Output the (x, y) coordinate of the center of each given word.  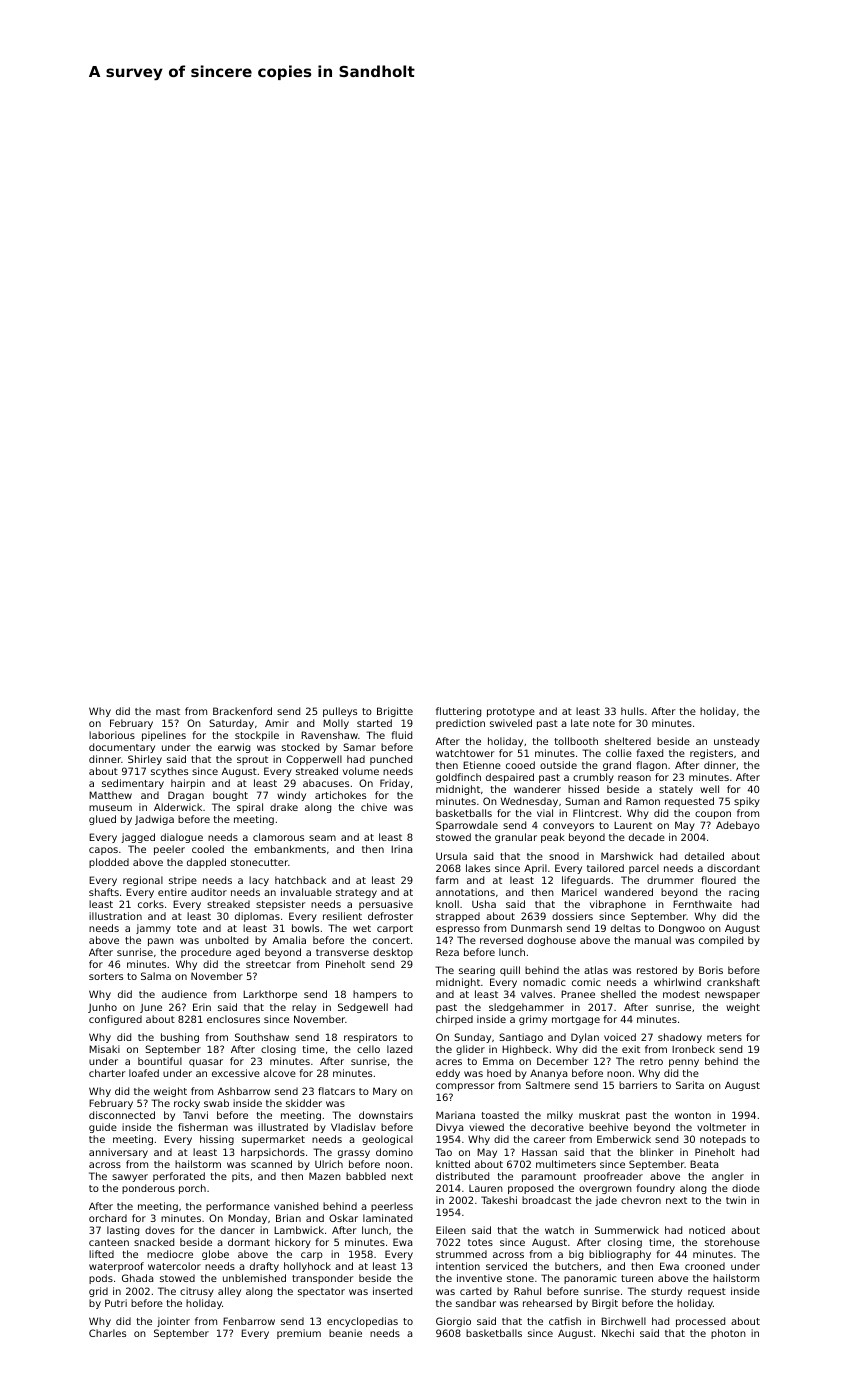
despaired (510, 778)
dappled (206, 863)
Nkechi (618, 1333)
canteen (109, 1242)
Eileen (451, 1230)
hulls (632, 711)
